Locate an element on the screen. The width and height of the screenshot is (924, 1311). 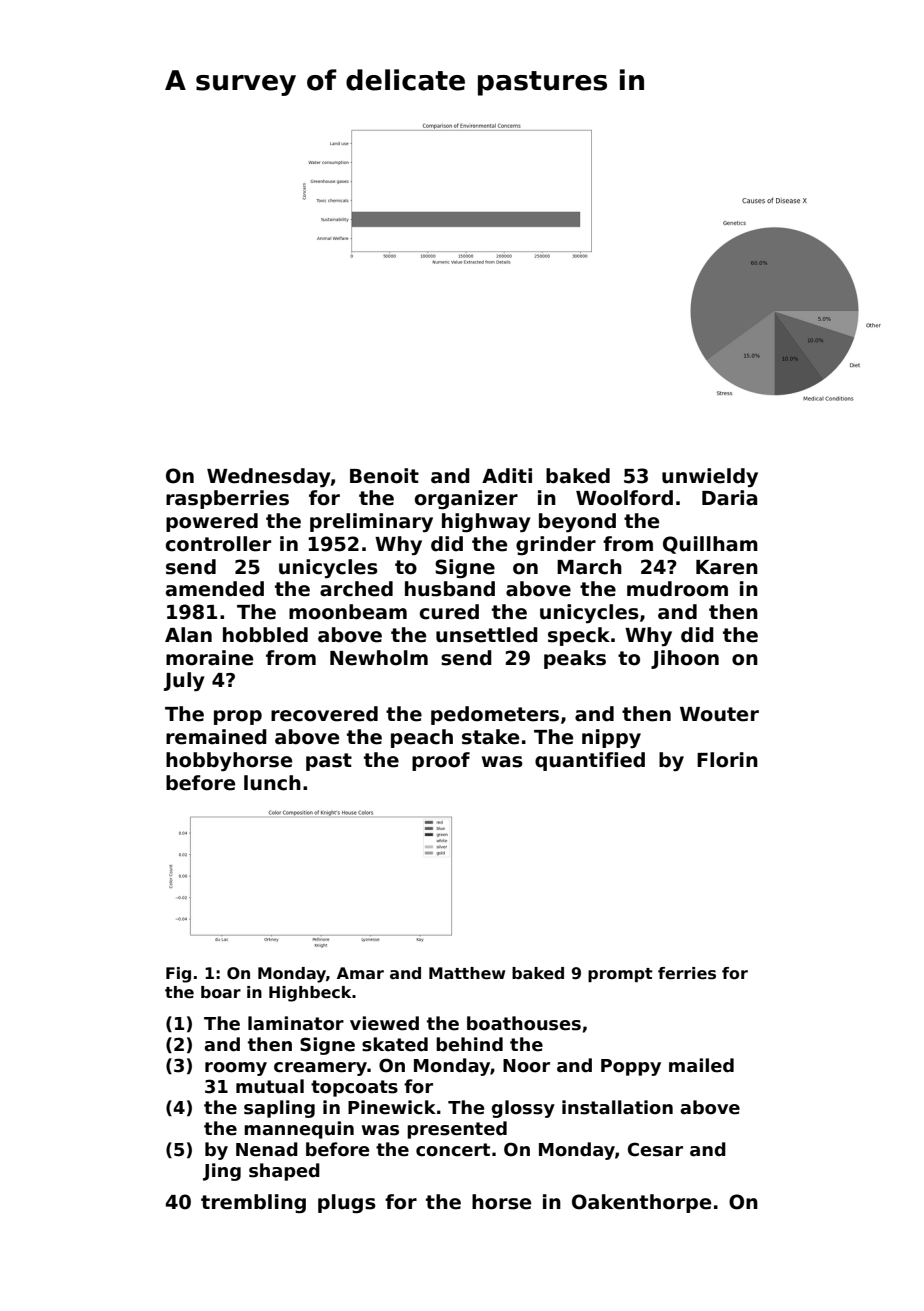
raspberries is located at coordinates (227, 499).
